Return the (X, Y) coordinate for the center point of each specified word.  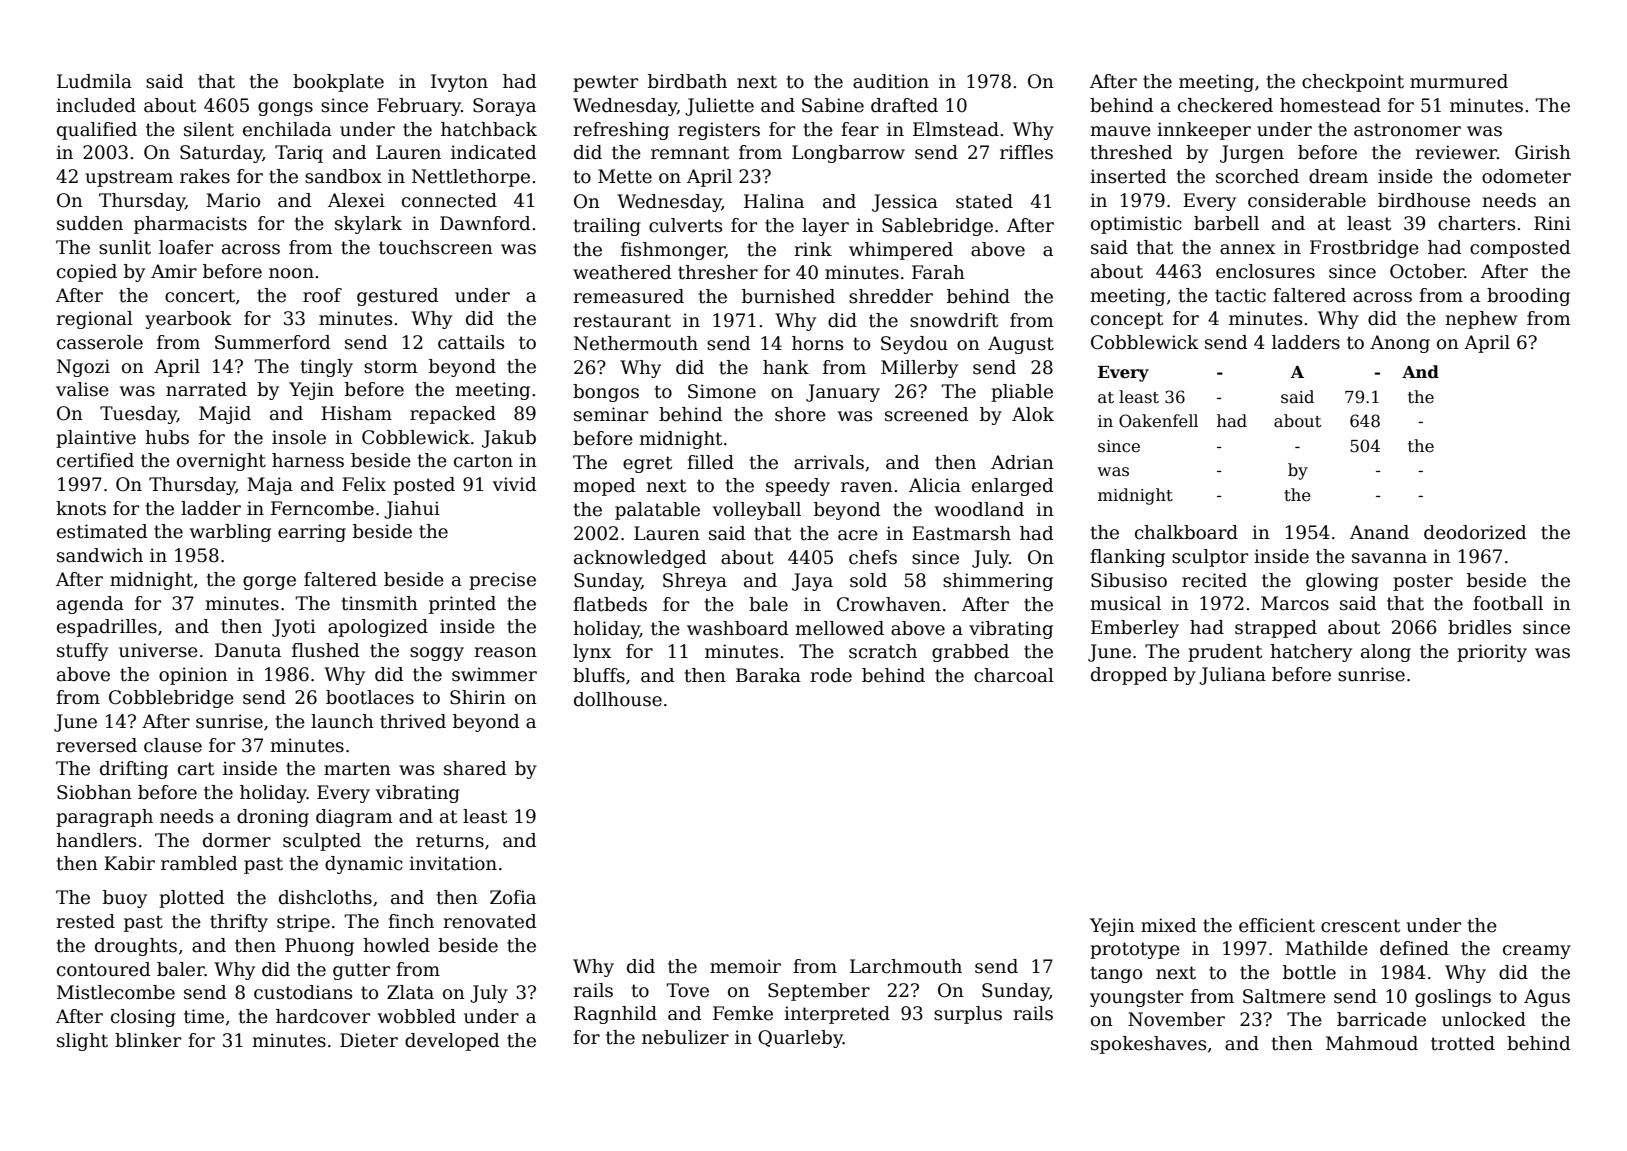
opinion (193, 676)
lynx (592, 653)
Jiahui (412, 510)
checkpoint (1353, 83)
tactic (1240, 295)
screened (927, 414)
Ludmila (94, 81)
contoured (104, 969)
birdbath (687, 81)
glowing (1342, 582)
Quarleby (800, 1039)
